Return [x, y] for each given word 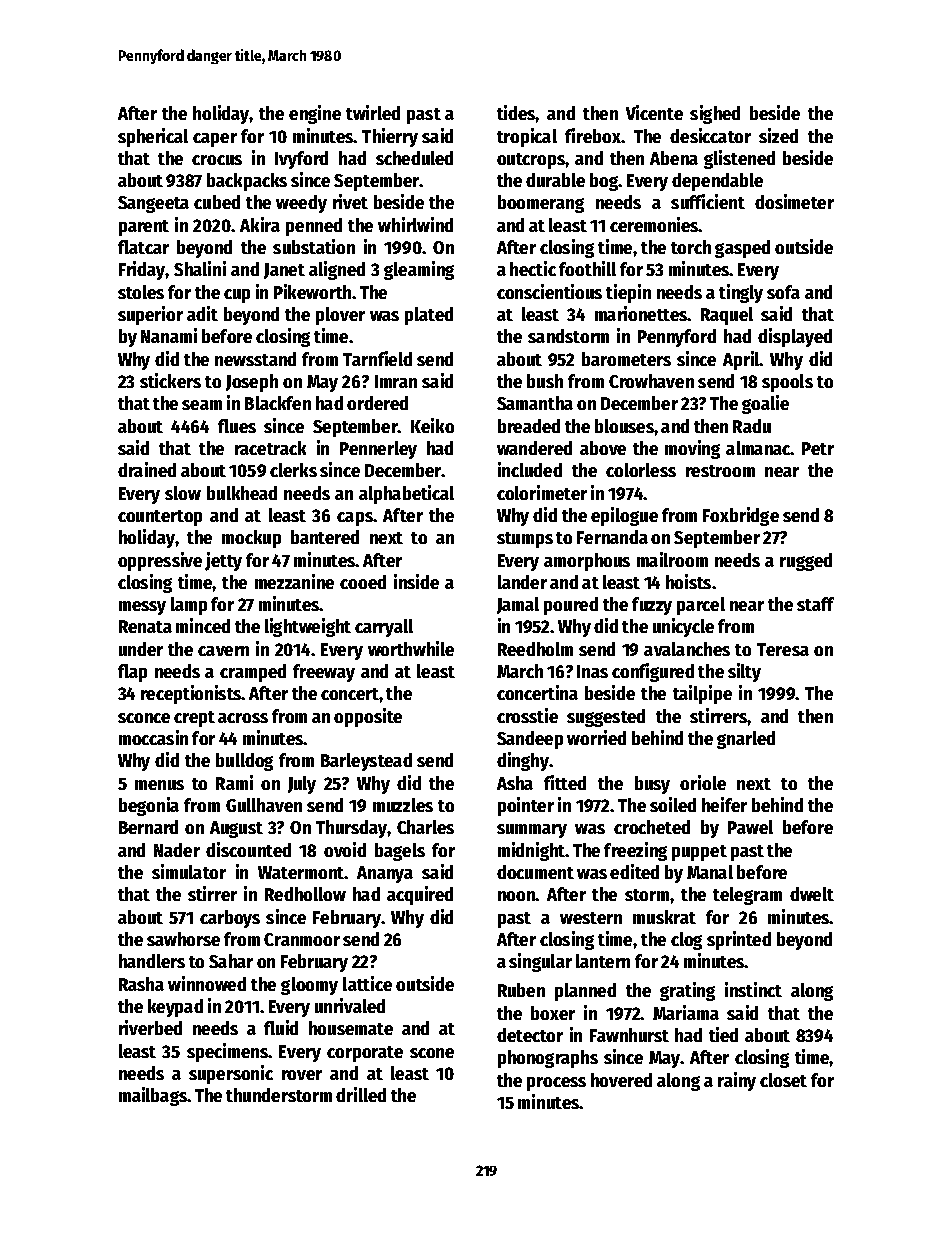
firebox [593, 135]
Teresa [783, 649]
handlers [152, 961]
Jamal [518, 605]
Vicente [654, 112]
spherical [153, 137]
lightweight [308, 627]
